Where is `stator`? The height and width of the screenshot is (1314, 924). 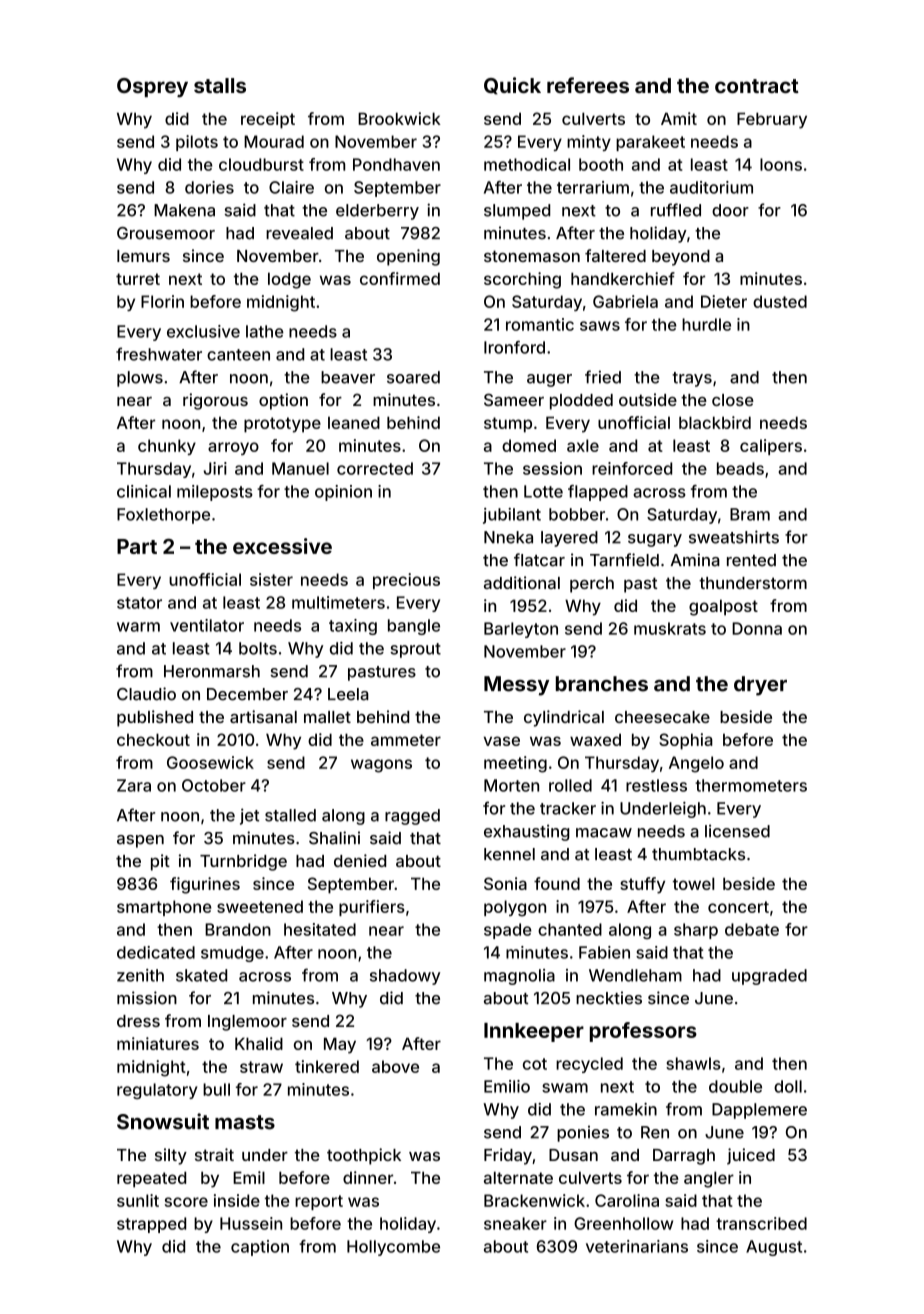
stator is located at coordinates (139, 603).
